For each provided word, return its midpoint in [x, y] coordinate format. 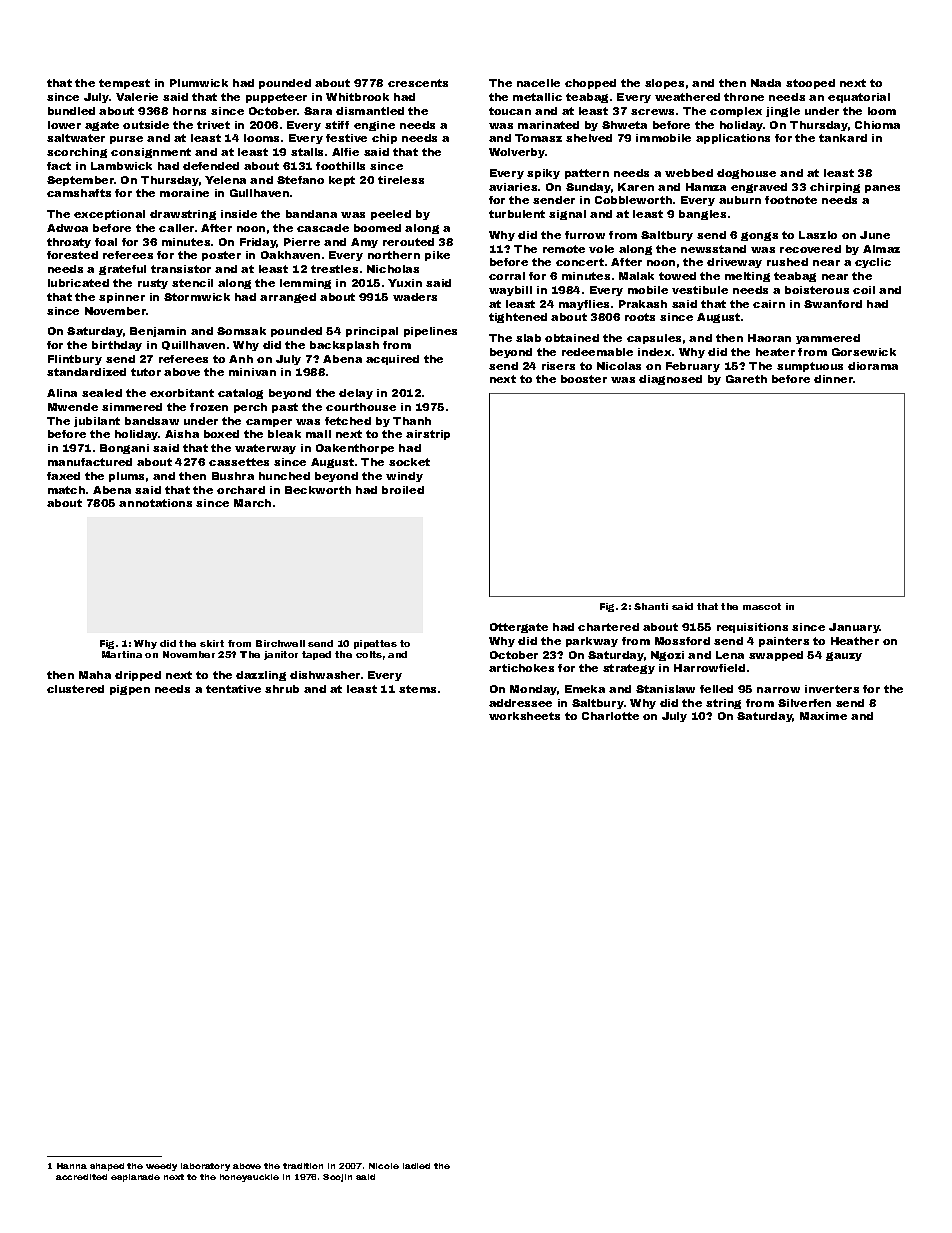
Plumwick [199, 83]
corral [507, 276]
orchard [241, 490]
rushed [787, 262]
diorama [873, 366]
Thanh [412, 421]
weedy [161, 1167]
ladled [416, 1166]
